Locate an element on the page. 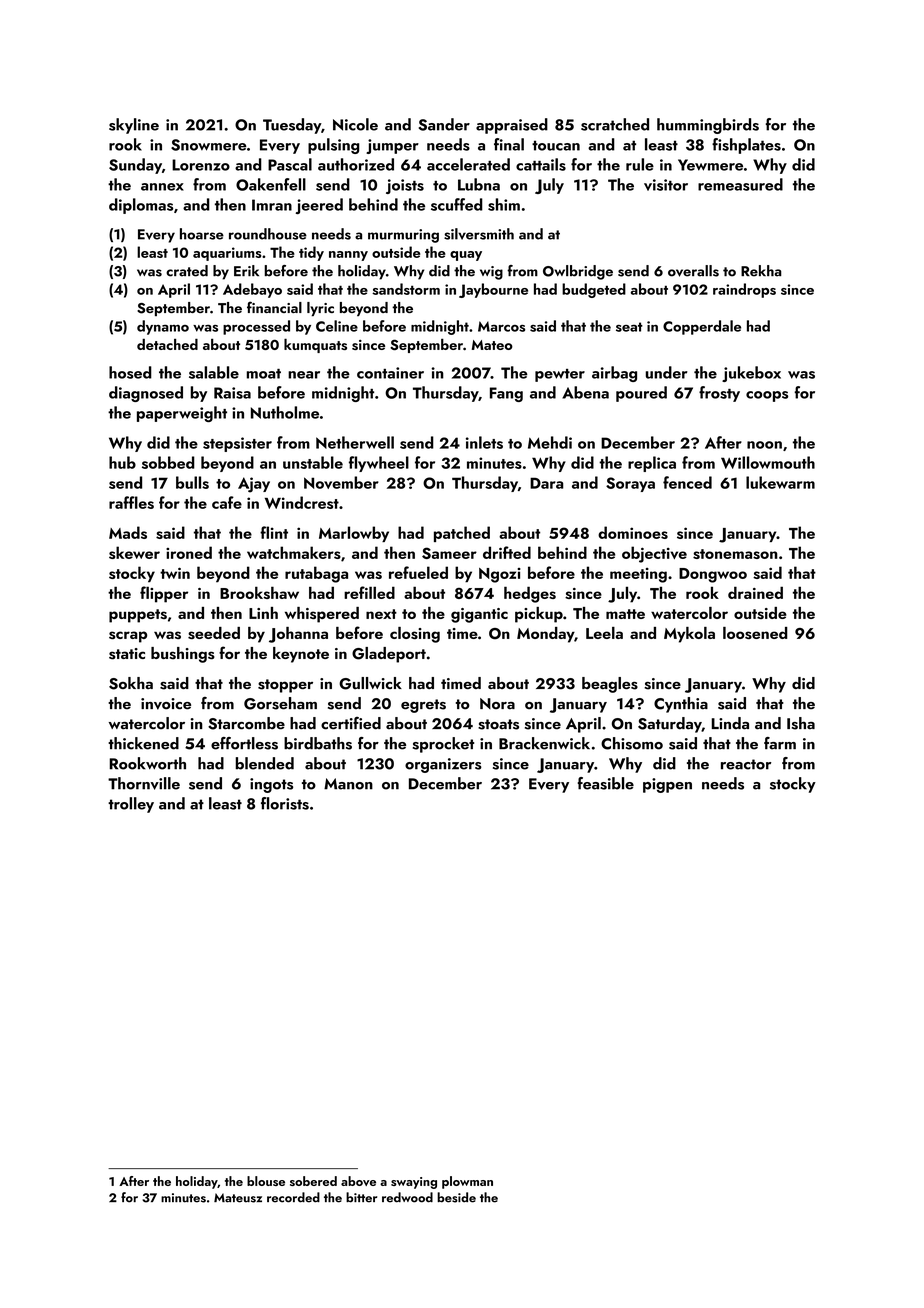  plowman is located at coordinates (467, 1182).
